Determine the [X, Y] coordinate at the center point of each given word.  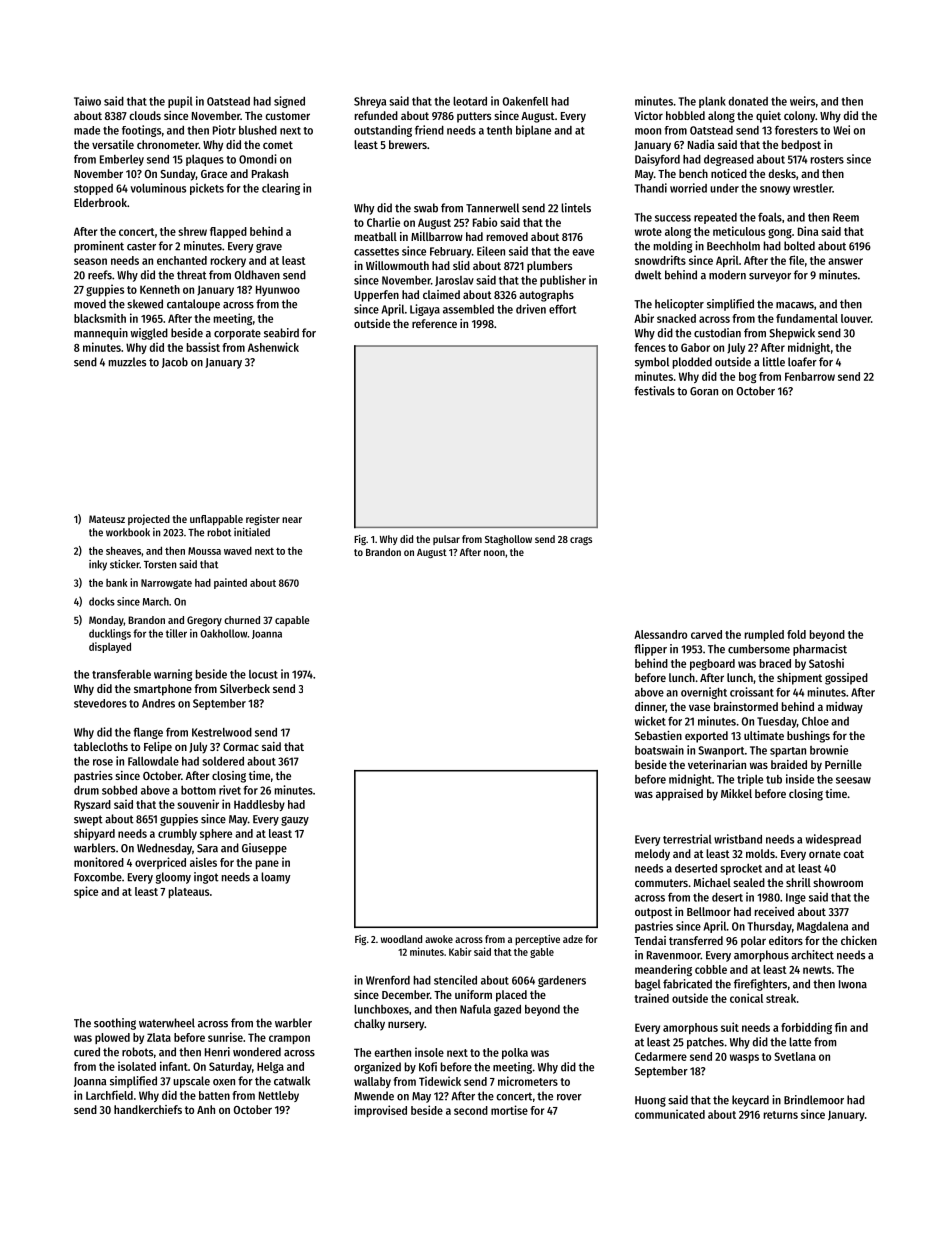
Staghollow [508, 540]
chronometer [168, 144]
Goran [704, 391]
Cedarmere [661, 1056]
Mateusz [107, 519]
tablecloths [101, 746]
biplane [533, 131]
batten [214, 1095]
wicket [650, 721]
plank [712, 102]
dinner [650, 707]
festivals [654, 391]
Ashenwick [273, 347]
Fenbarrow [810, 376]
